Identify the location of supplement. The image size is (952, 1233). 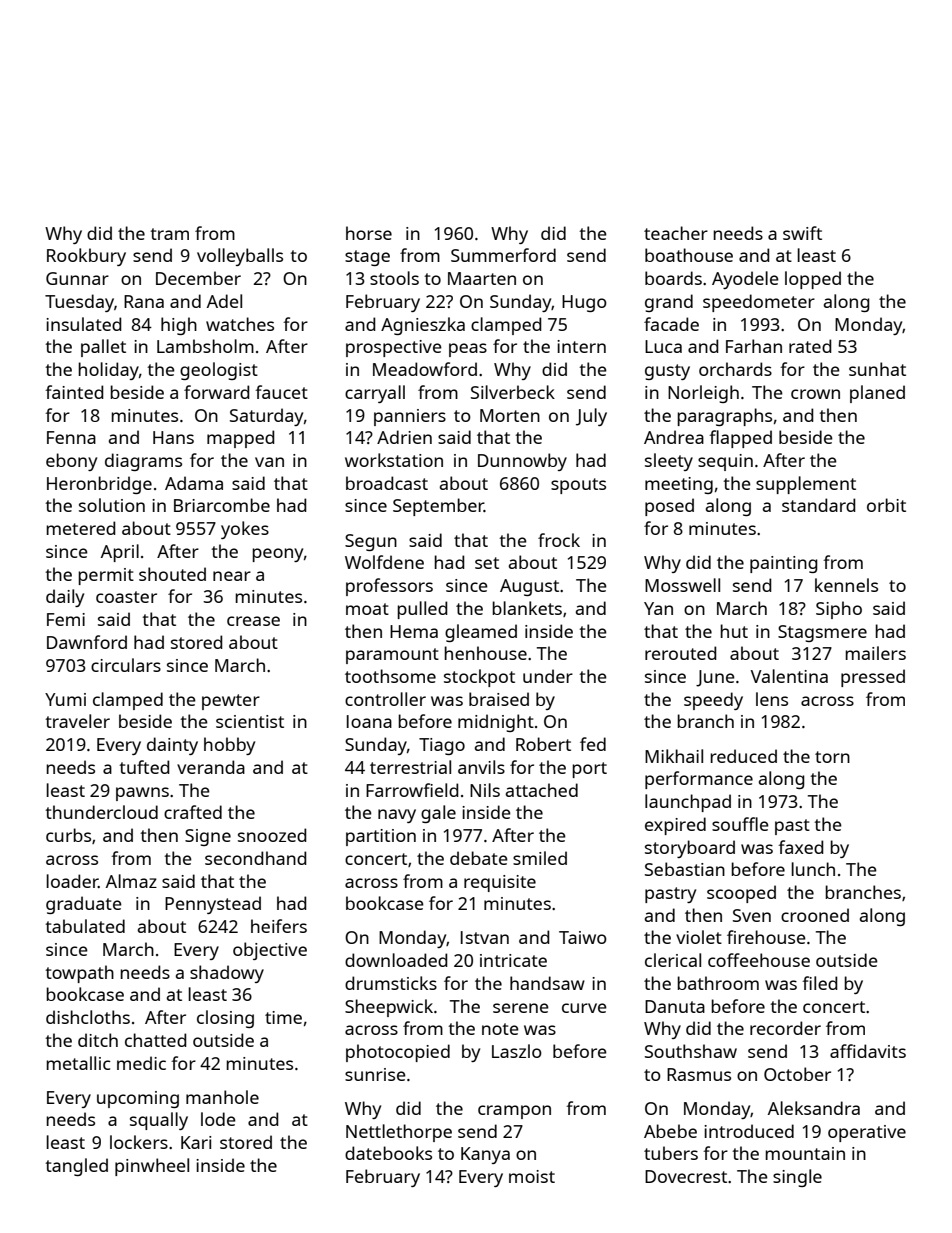
(806, 485).
